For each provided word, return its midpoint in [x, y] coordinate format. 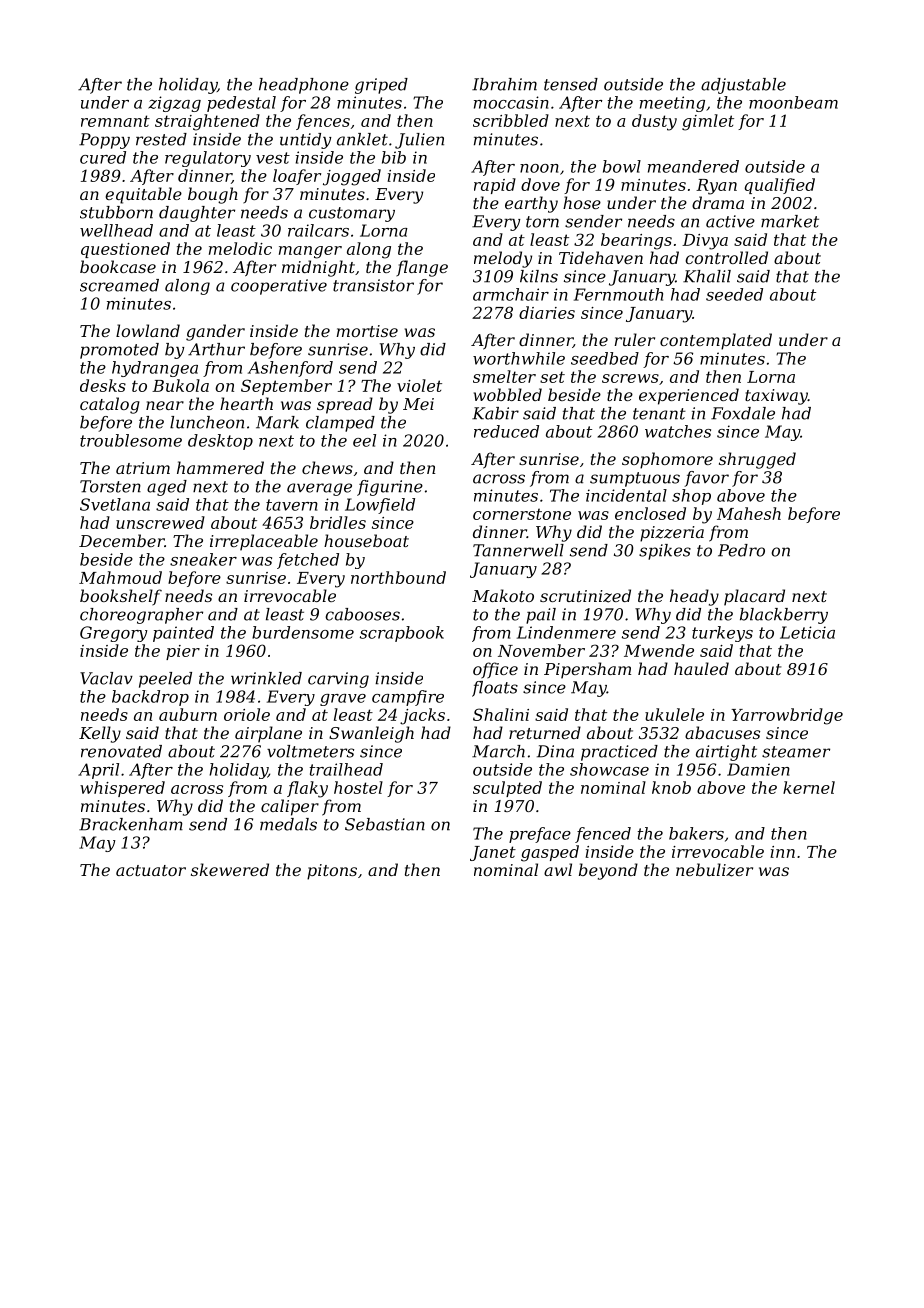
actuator [151, 870]
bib [394, 157]
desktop [220, 442]
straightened [207, 122]
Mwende [659, 650]
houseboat [366, 540]
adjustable [743, 86]
